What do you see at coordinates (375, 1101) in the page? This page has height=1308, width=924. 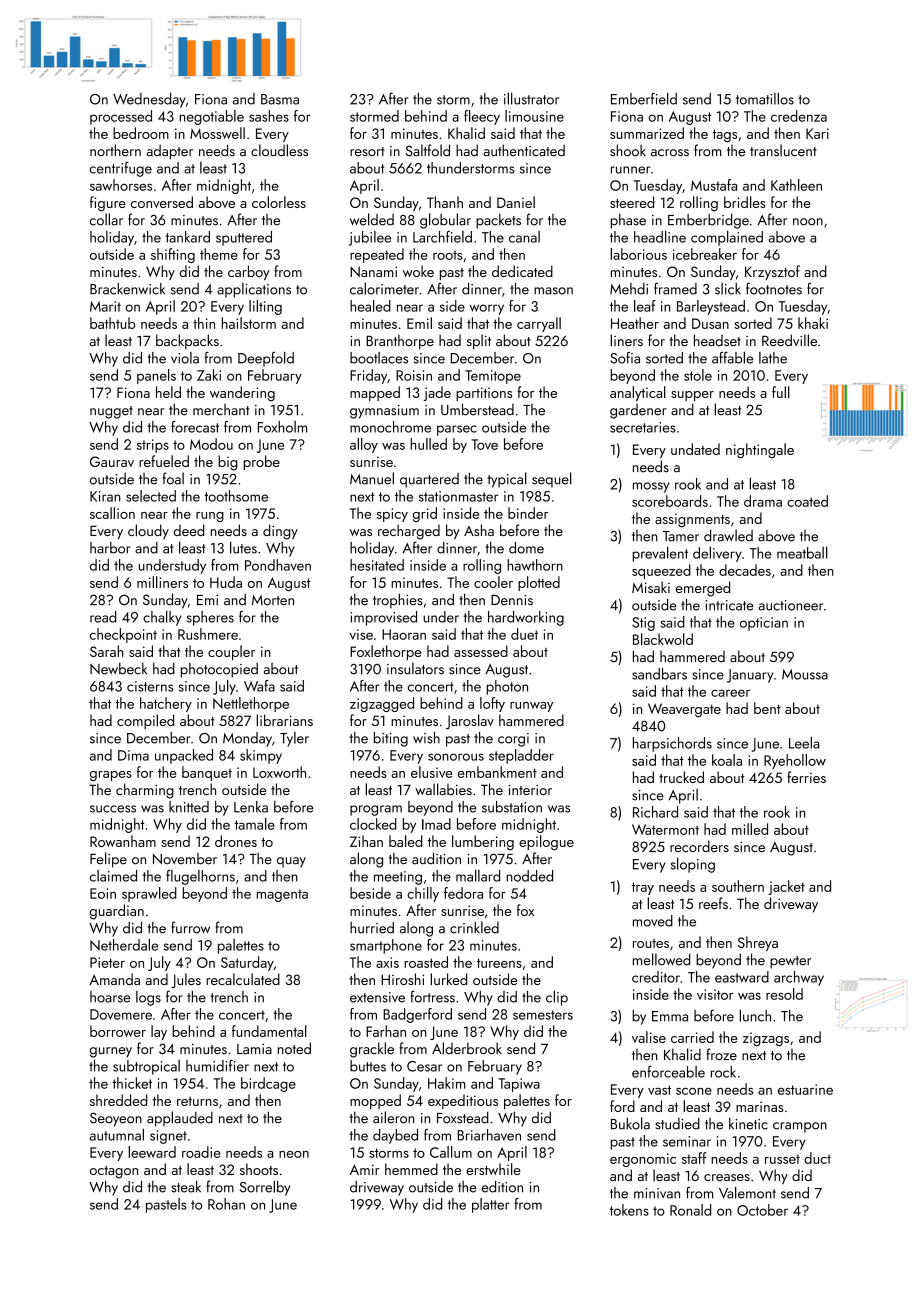 I see `mopped` at bounding box center [375, 1101].
